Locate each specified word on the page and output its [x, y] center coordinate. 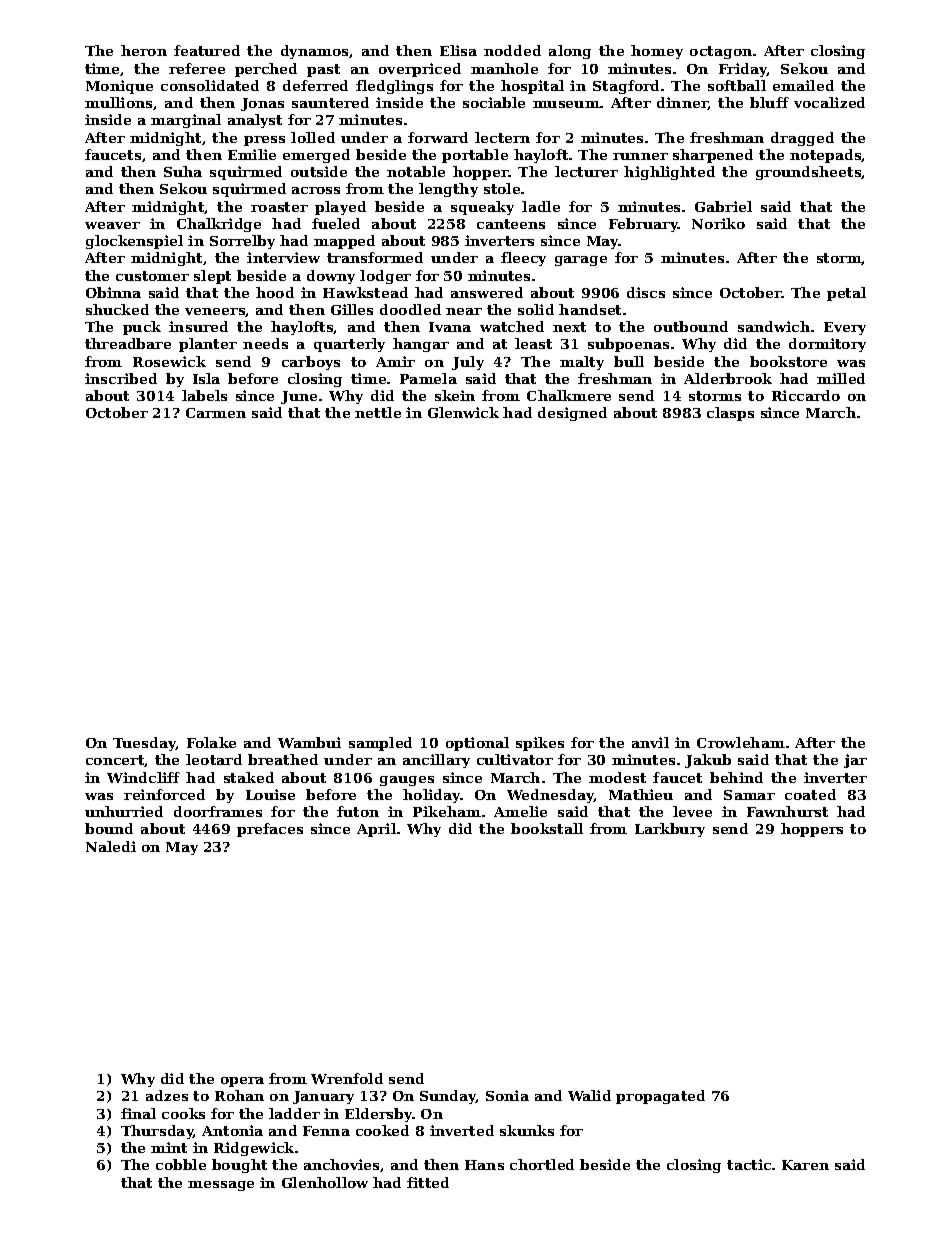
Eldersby [379, 1115]
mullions [118, 102]
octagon [721, 52]
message [221, 1186]
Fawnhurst [787, 811]
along [570, 52]
